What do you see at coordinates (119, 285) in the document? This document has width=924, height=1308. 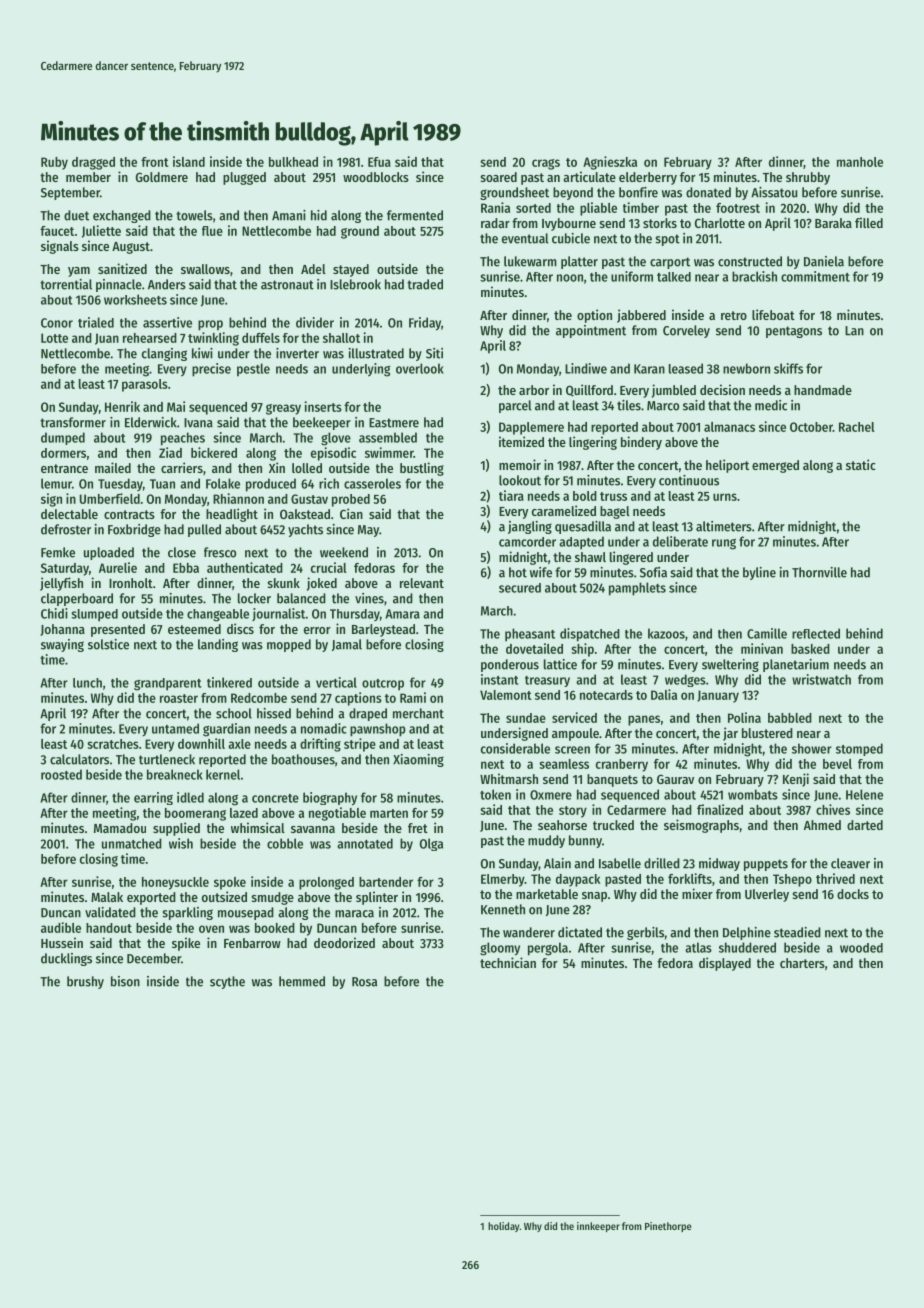 I see `pinnacle` at bounding box center [119, 285].
